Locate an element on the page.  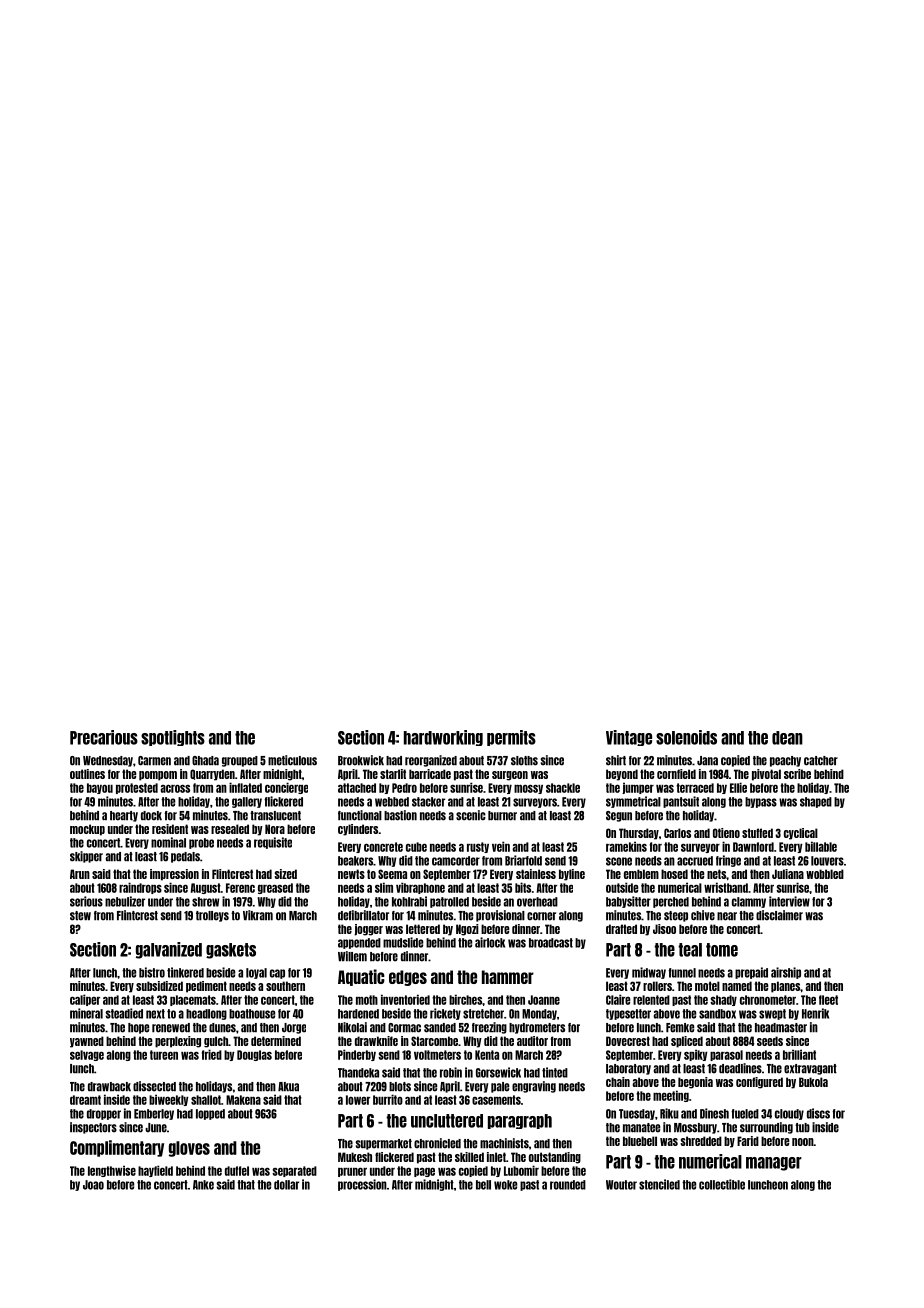
selvage is located at coordinates (87, 1055).
